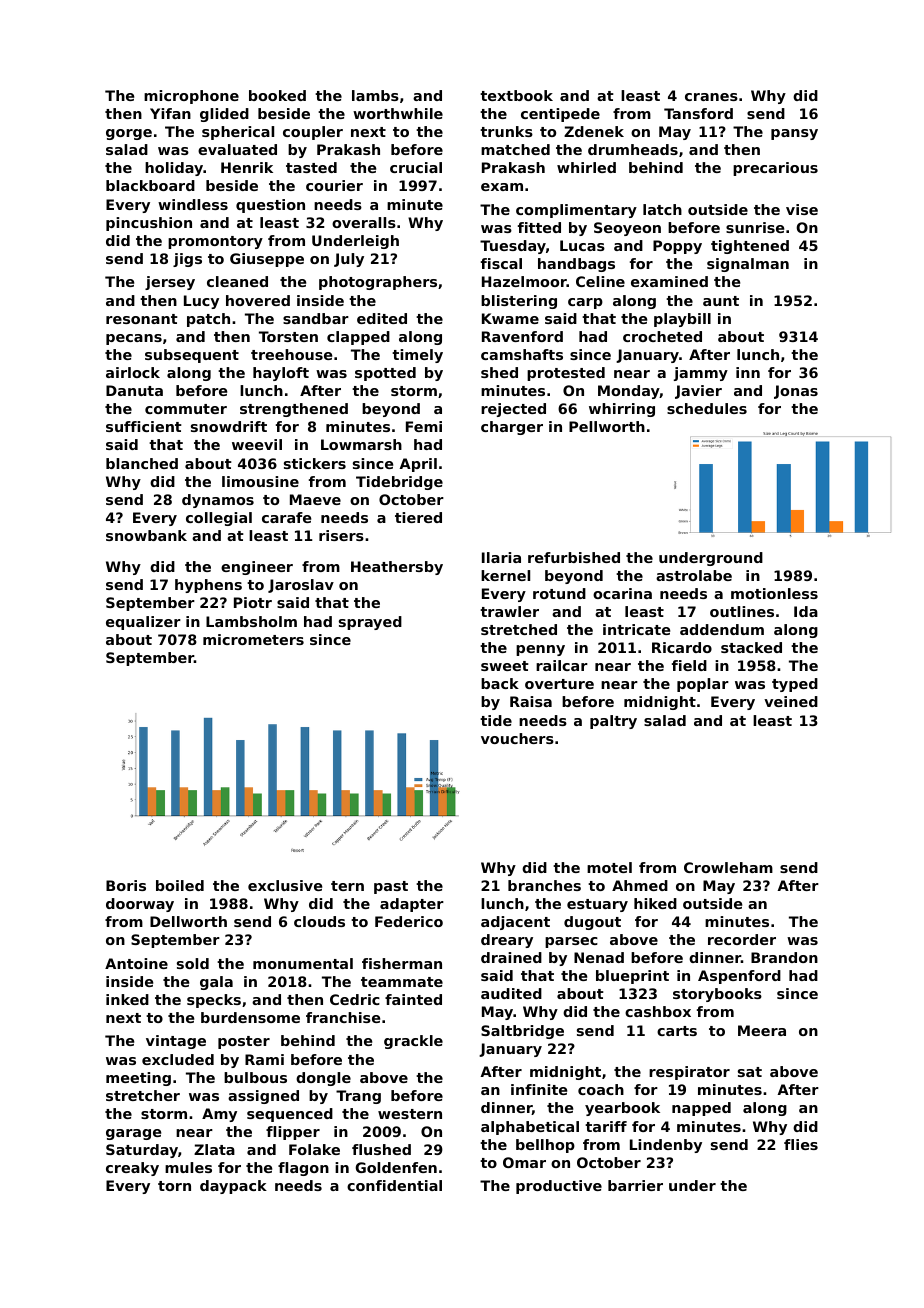 The height and width of the document is (1308, 924). What do you see at coordinates (394, 1185) in the document?
I see `confidential` at bounding box center [394, 1185].
